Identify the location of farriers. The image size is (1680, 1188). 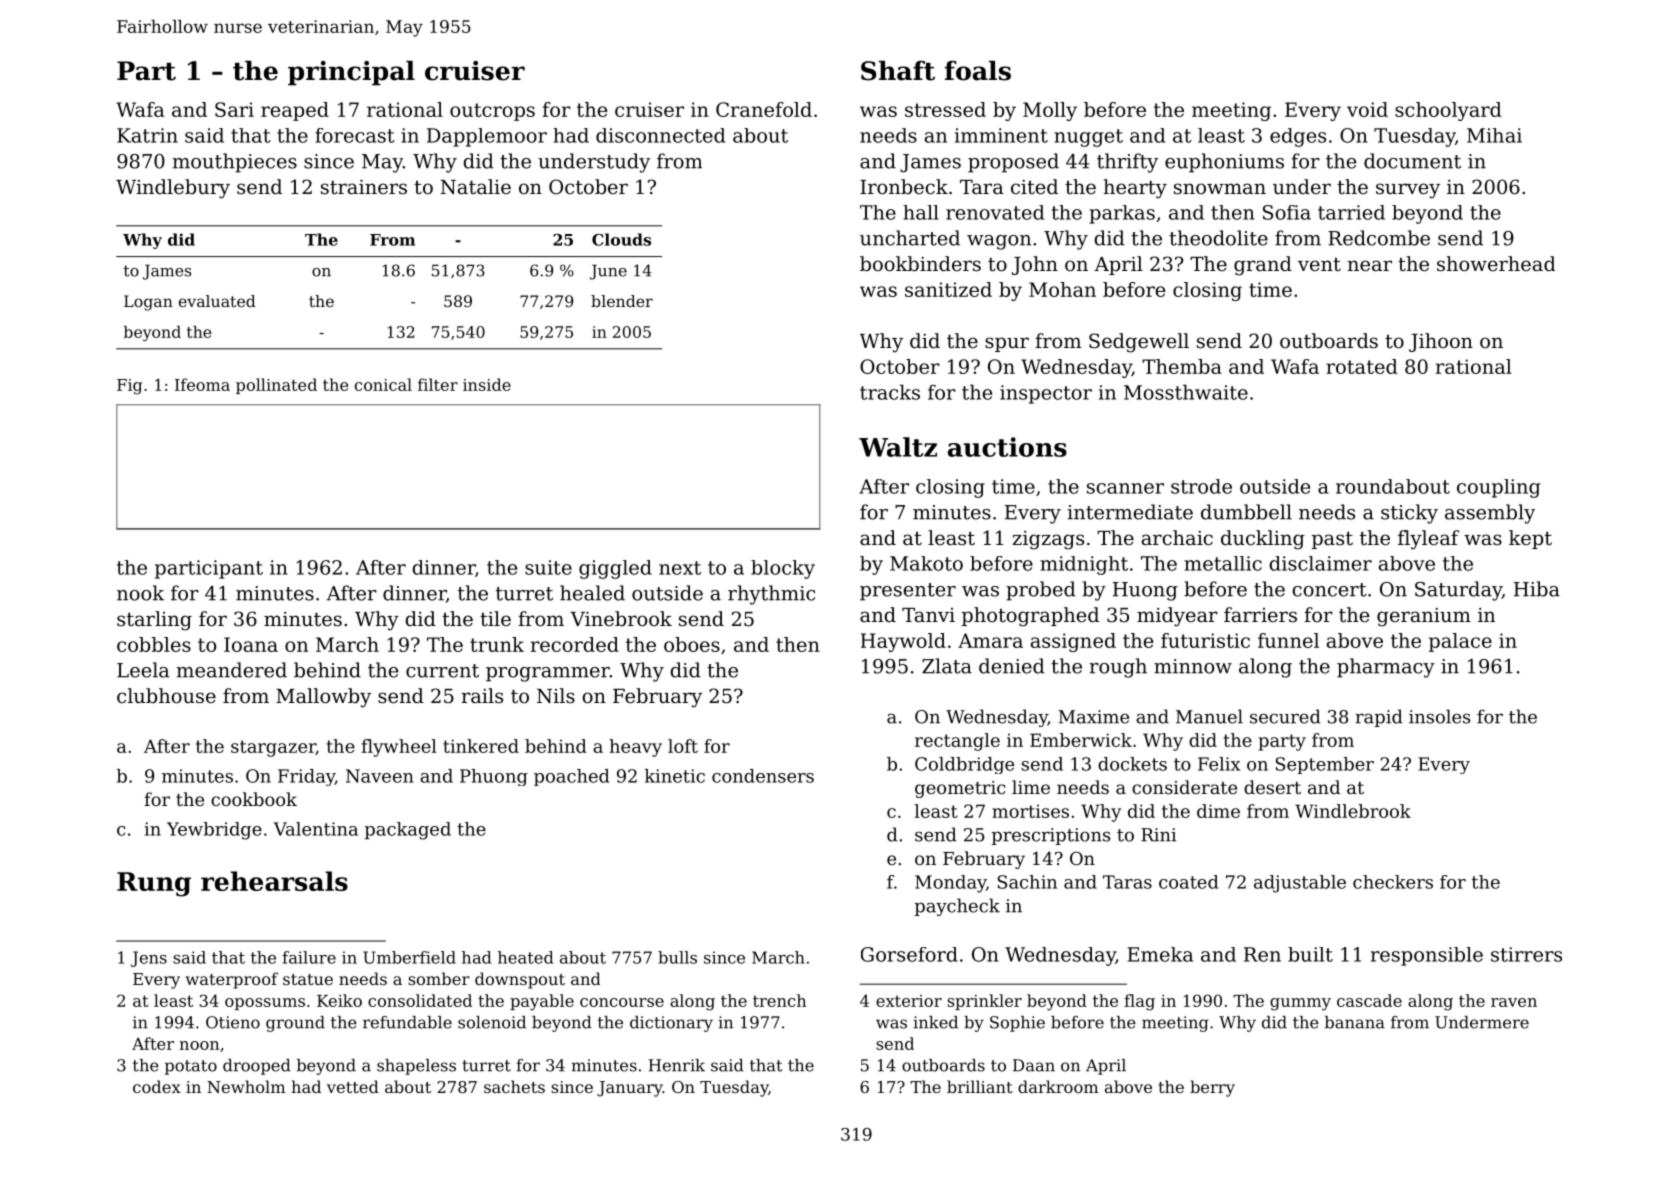
(1260, 615).
